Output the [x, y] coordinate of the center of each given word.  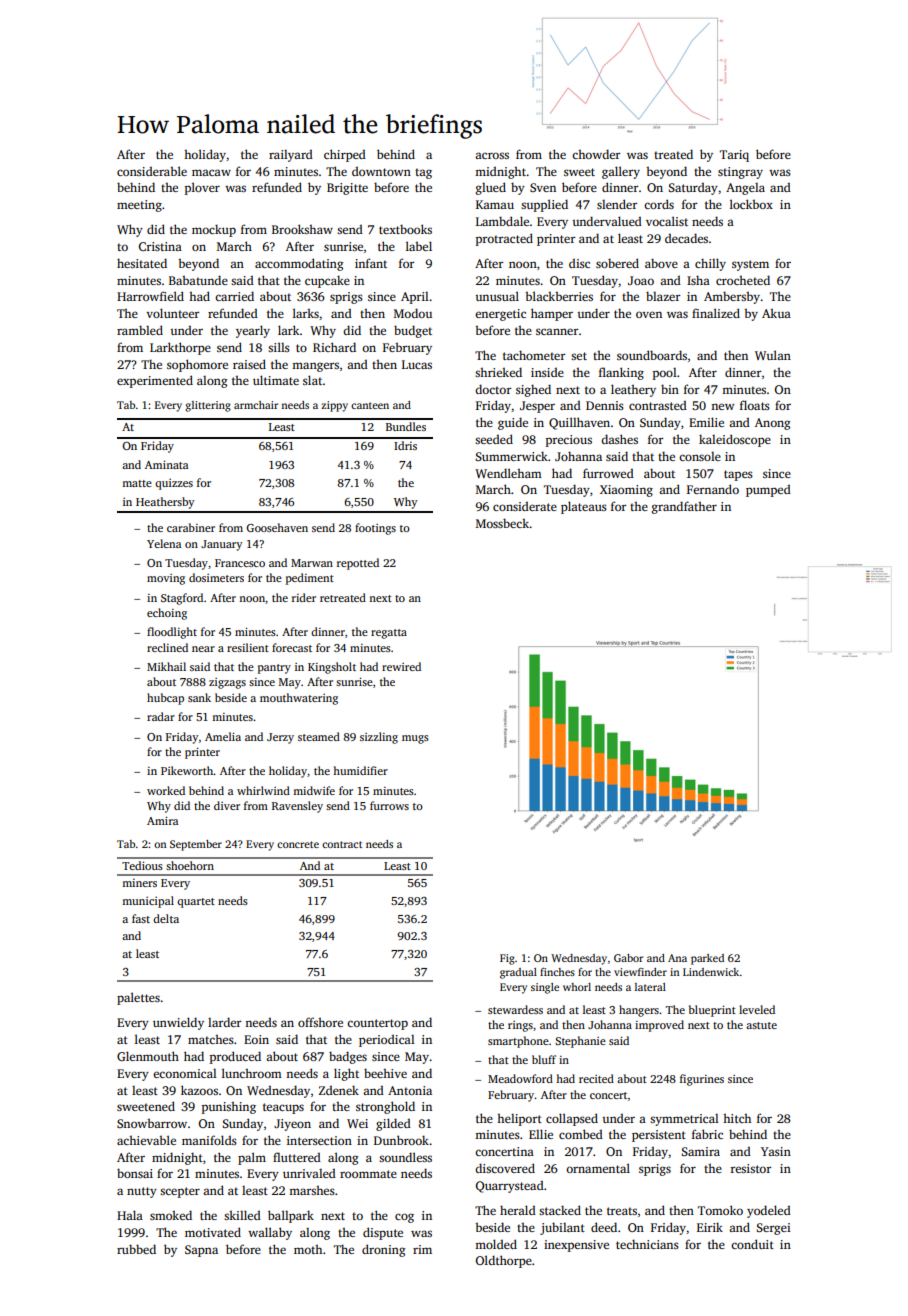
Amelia [223, 736]
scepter [180, 1192]
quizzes [174, 484]
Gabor [628, 958]
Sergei [773, 1229]
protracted [504, 239]
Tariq [734, 156]
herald [518, 1210]
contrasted [658, 405]
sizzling [379, 738]
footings [375, 529]
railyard [291, 156]
